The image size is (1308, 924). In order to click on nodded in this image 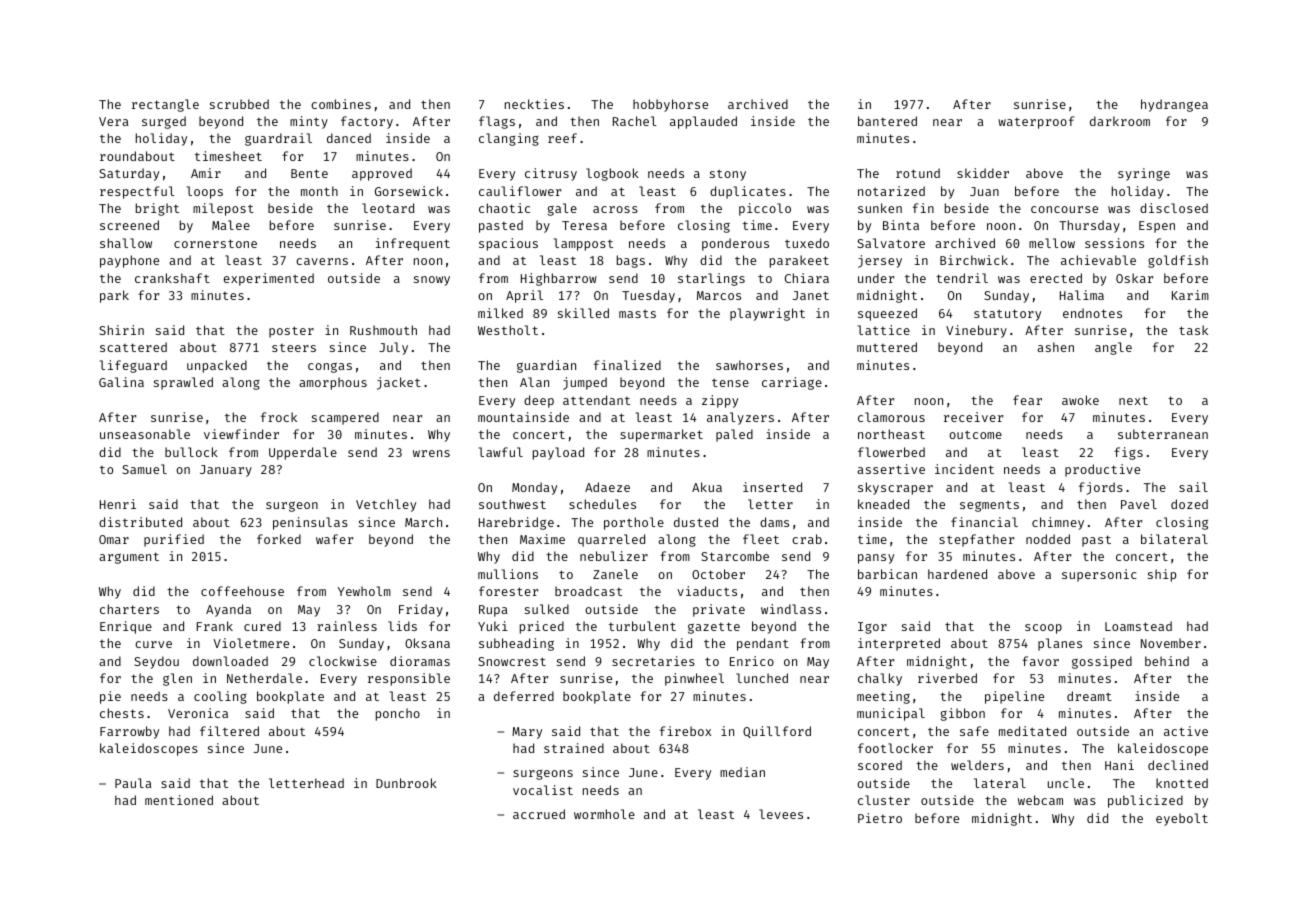, I will do `click(1048, 539)`.
